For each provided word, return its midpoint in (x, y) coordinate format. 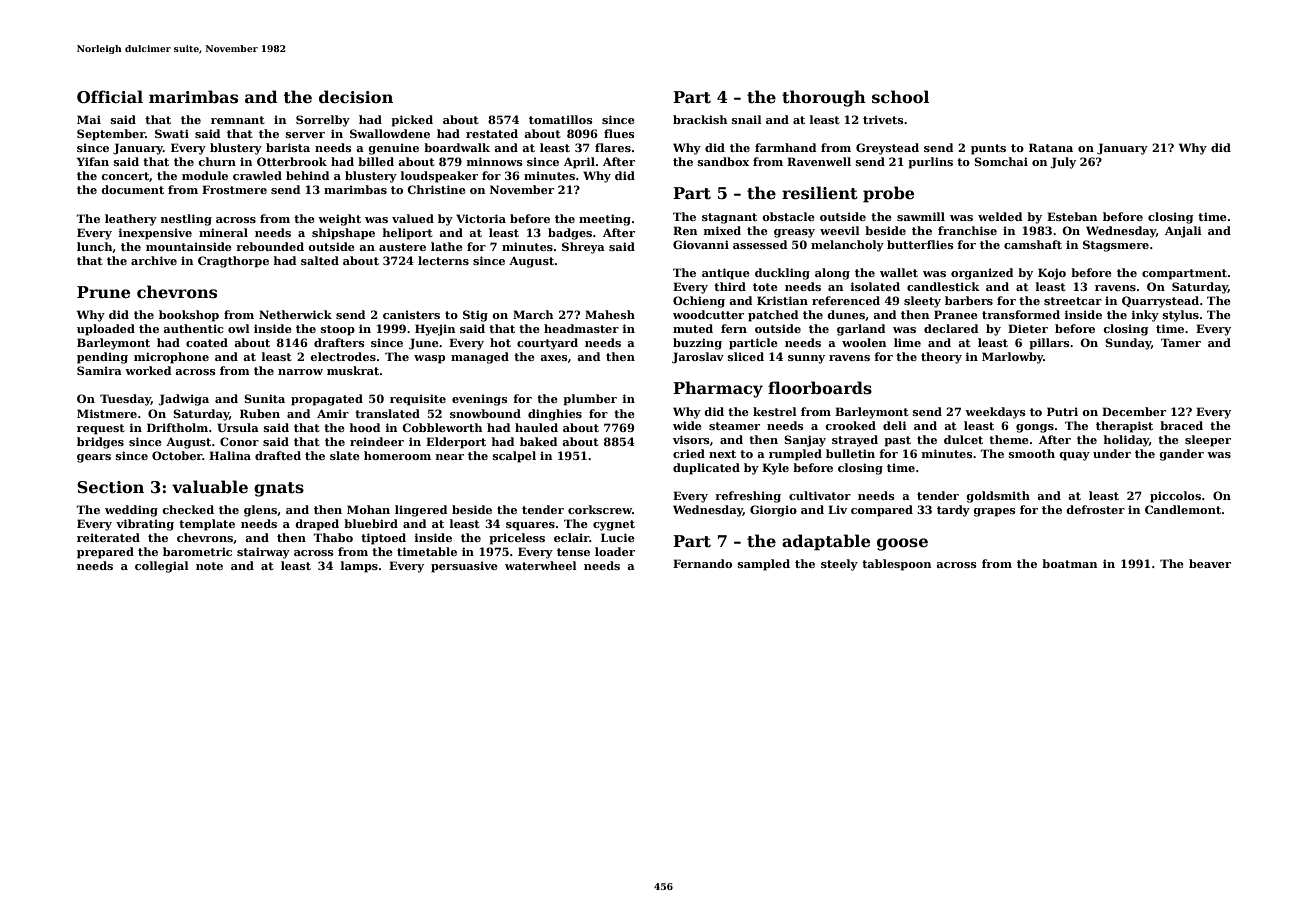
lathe (447, 246)
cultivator (820, 495)
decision (356, 97)
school (900, 97)
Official (110, 97)
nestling (186, 220)
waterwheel (541, 565)
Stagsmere (1116, 246)
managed (480, 358)
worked (148, 370)
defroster (1095, 509)
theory (941, 358)
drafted (278, 455)
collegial (162, 567)
